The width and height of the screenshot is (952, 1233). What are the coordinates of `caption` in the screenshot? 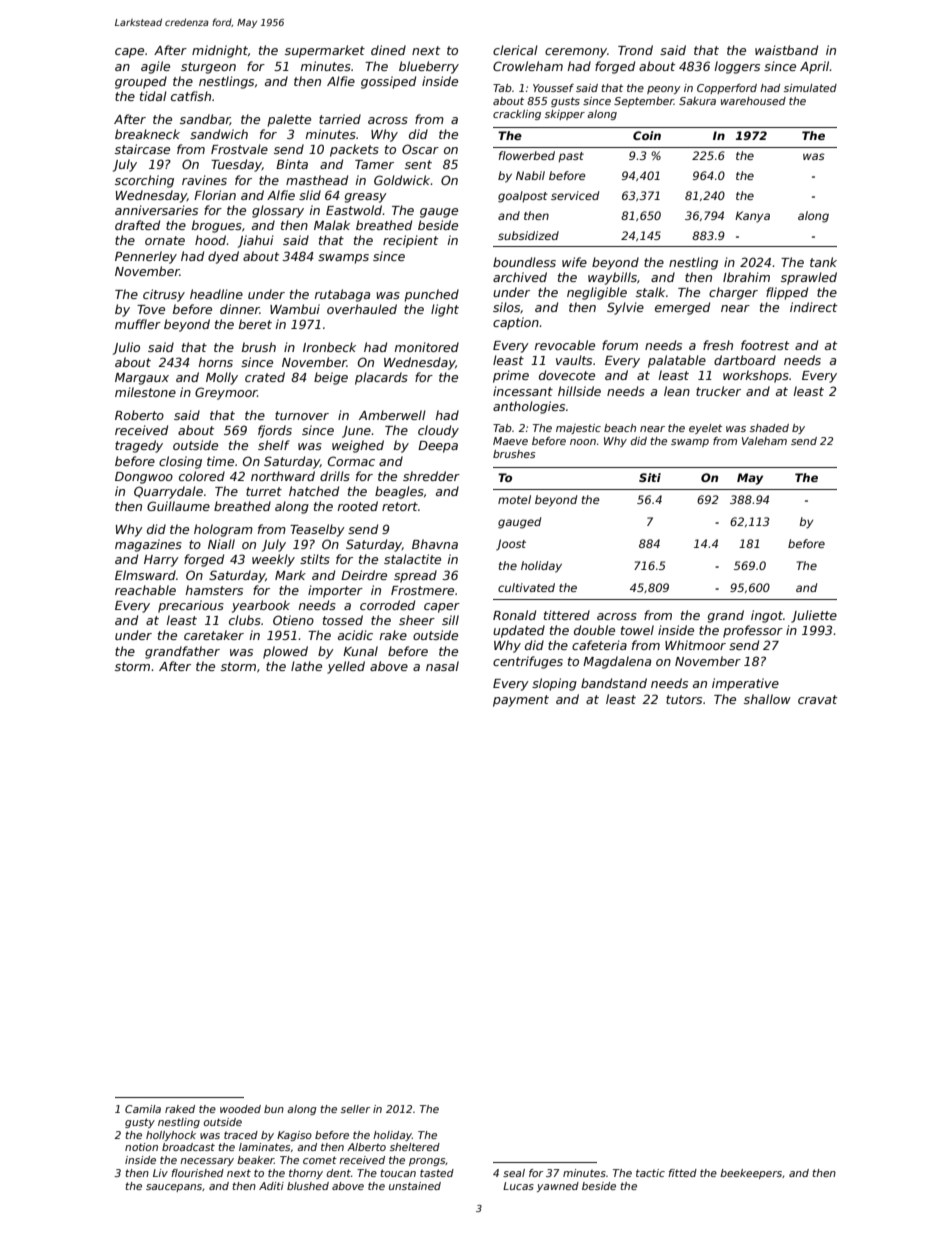 It's located at (516, 323).
